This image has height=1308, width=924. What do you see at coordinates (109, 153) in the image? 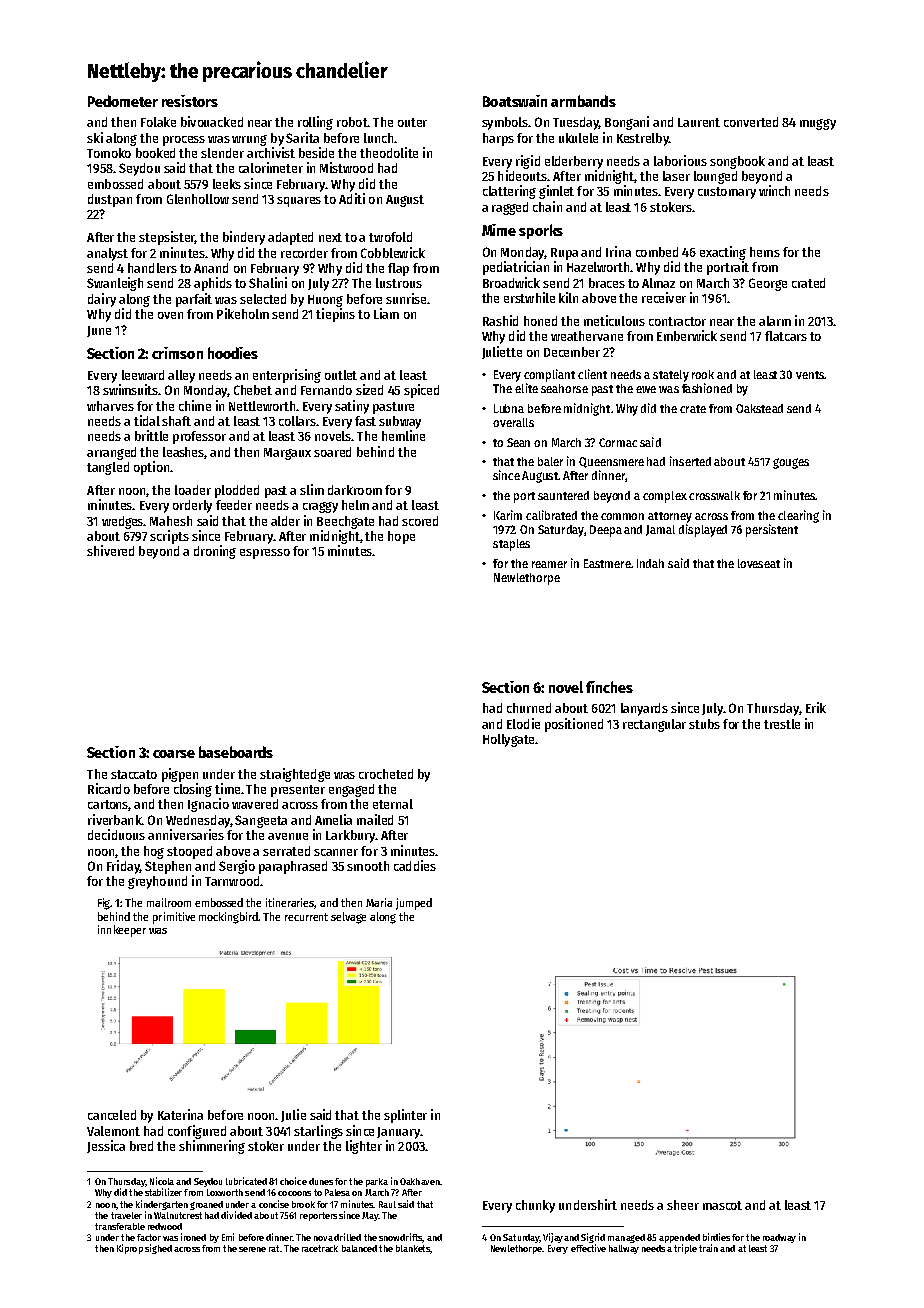
I see `Tomoko` at bounding box center [109, 153].
